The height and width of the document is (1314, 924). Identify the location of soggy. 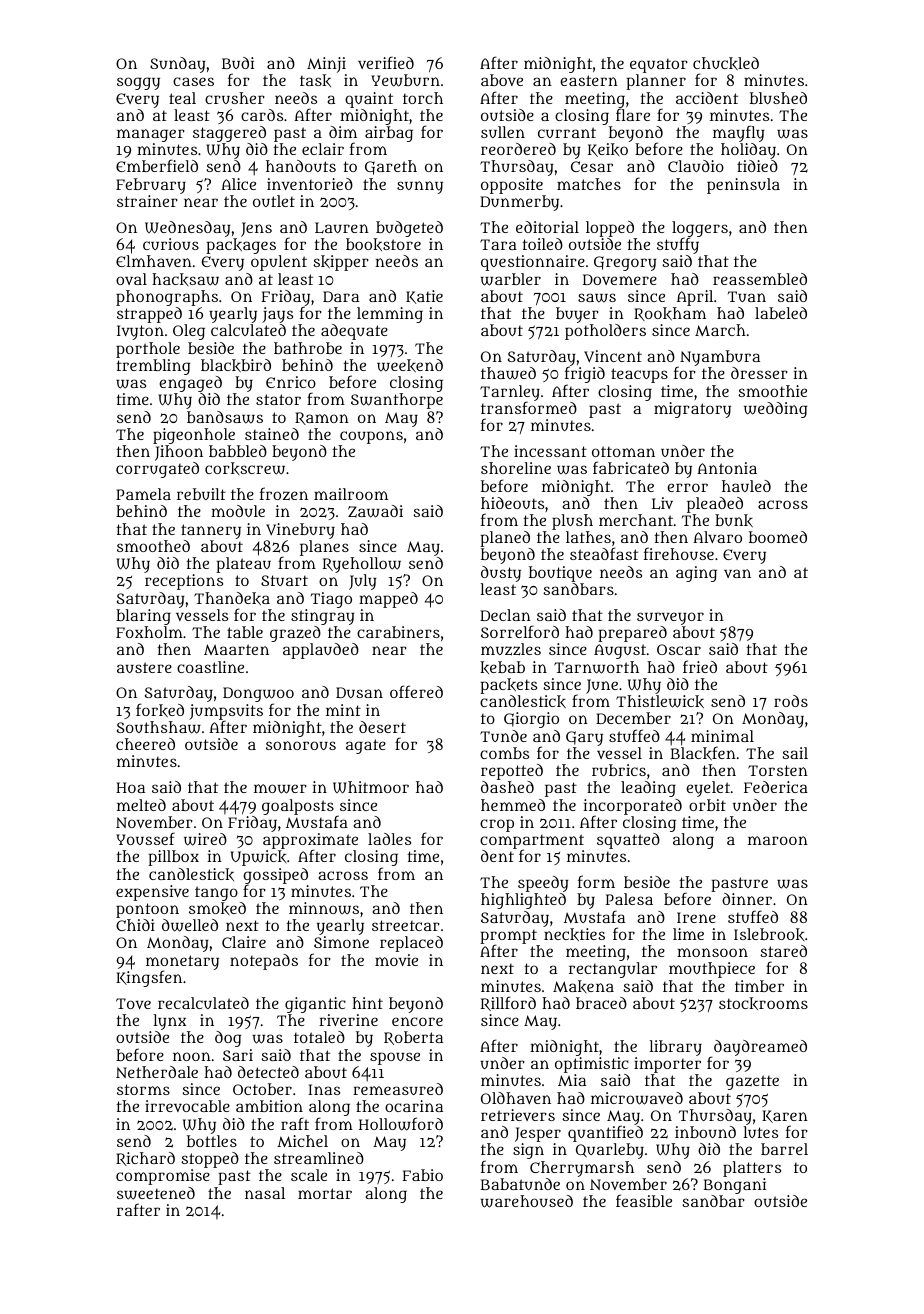
(138, 83).
